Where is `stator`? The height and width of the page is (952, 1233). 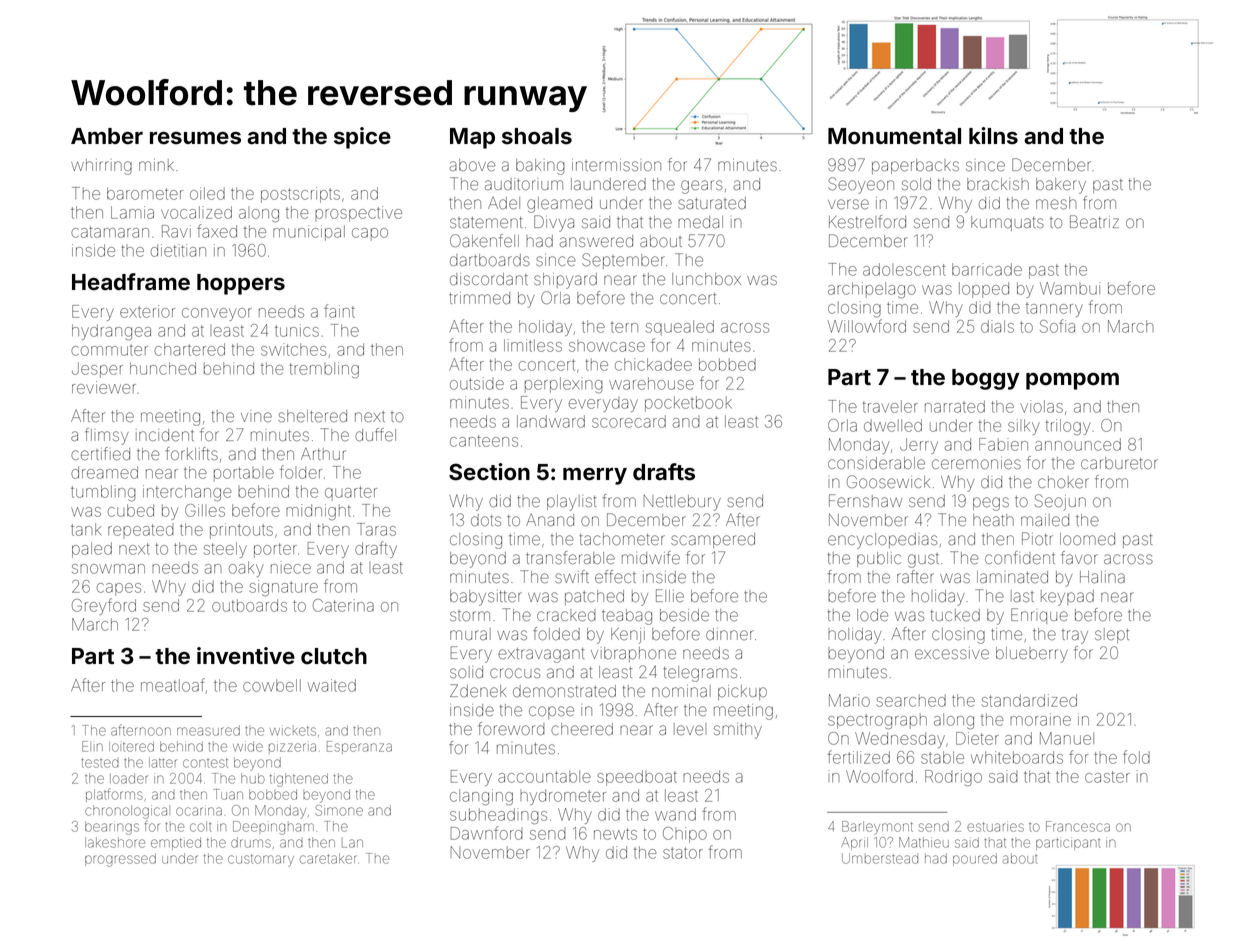 stator is located at coordinates (683, 853).
